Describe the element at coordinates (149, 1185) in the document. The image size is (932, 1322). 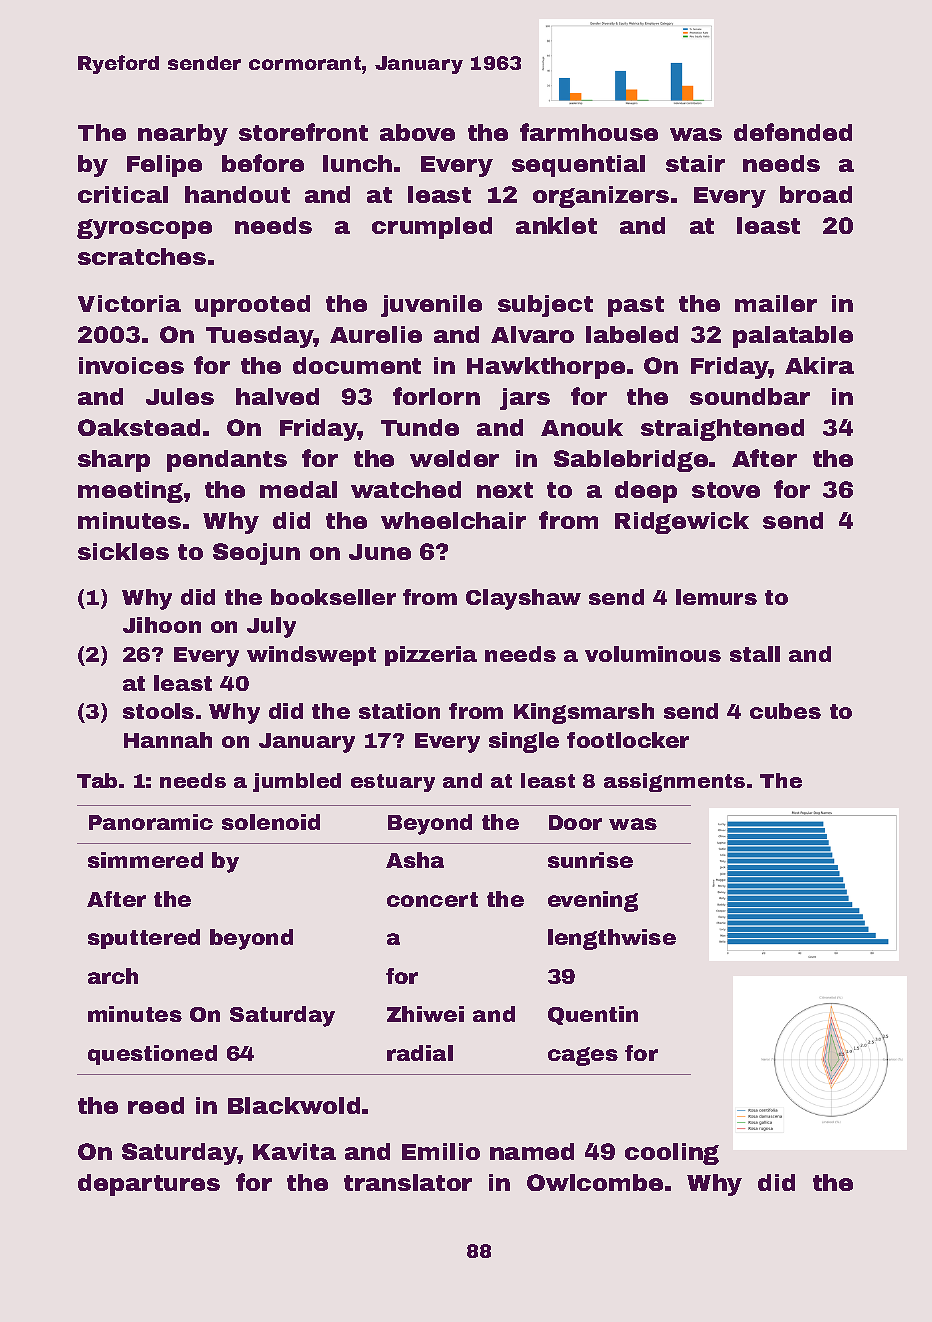
I see `departures` at that location.
